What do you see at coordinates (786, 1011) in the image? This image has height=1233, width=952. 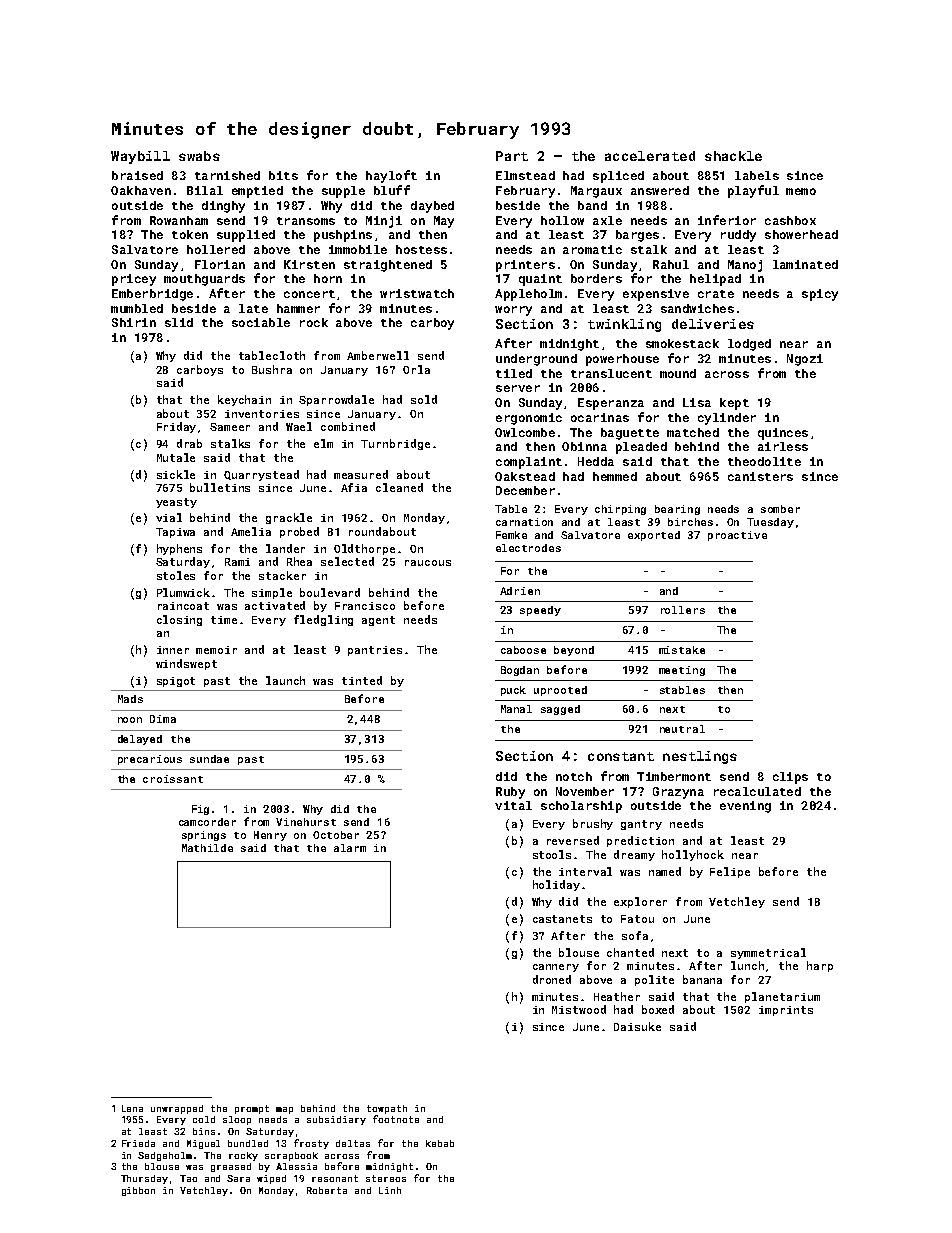 I see `imprints` at bounding box center [786, 1011].
